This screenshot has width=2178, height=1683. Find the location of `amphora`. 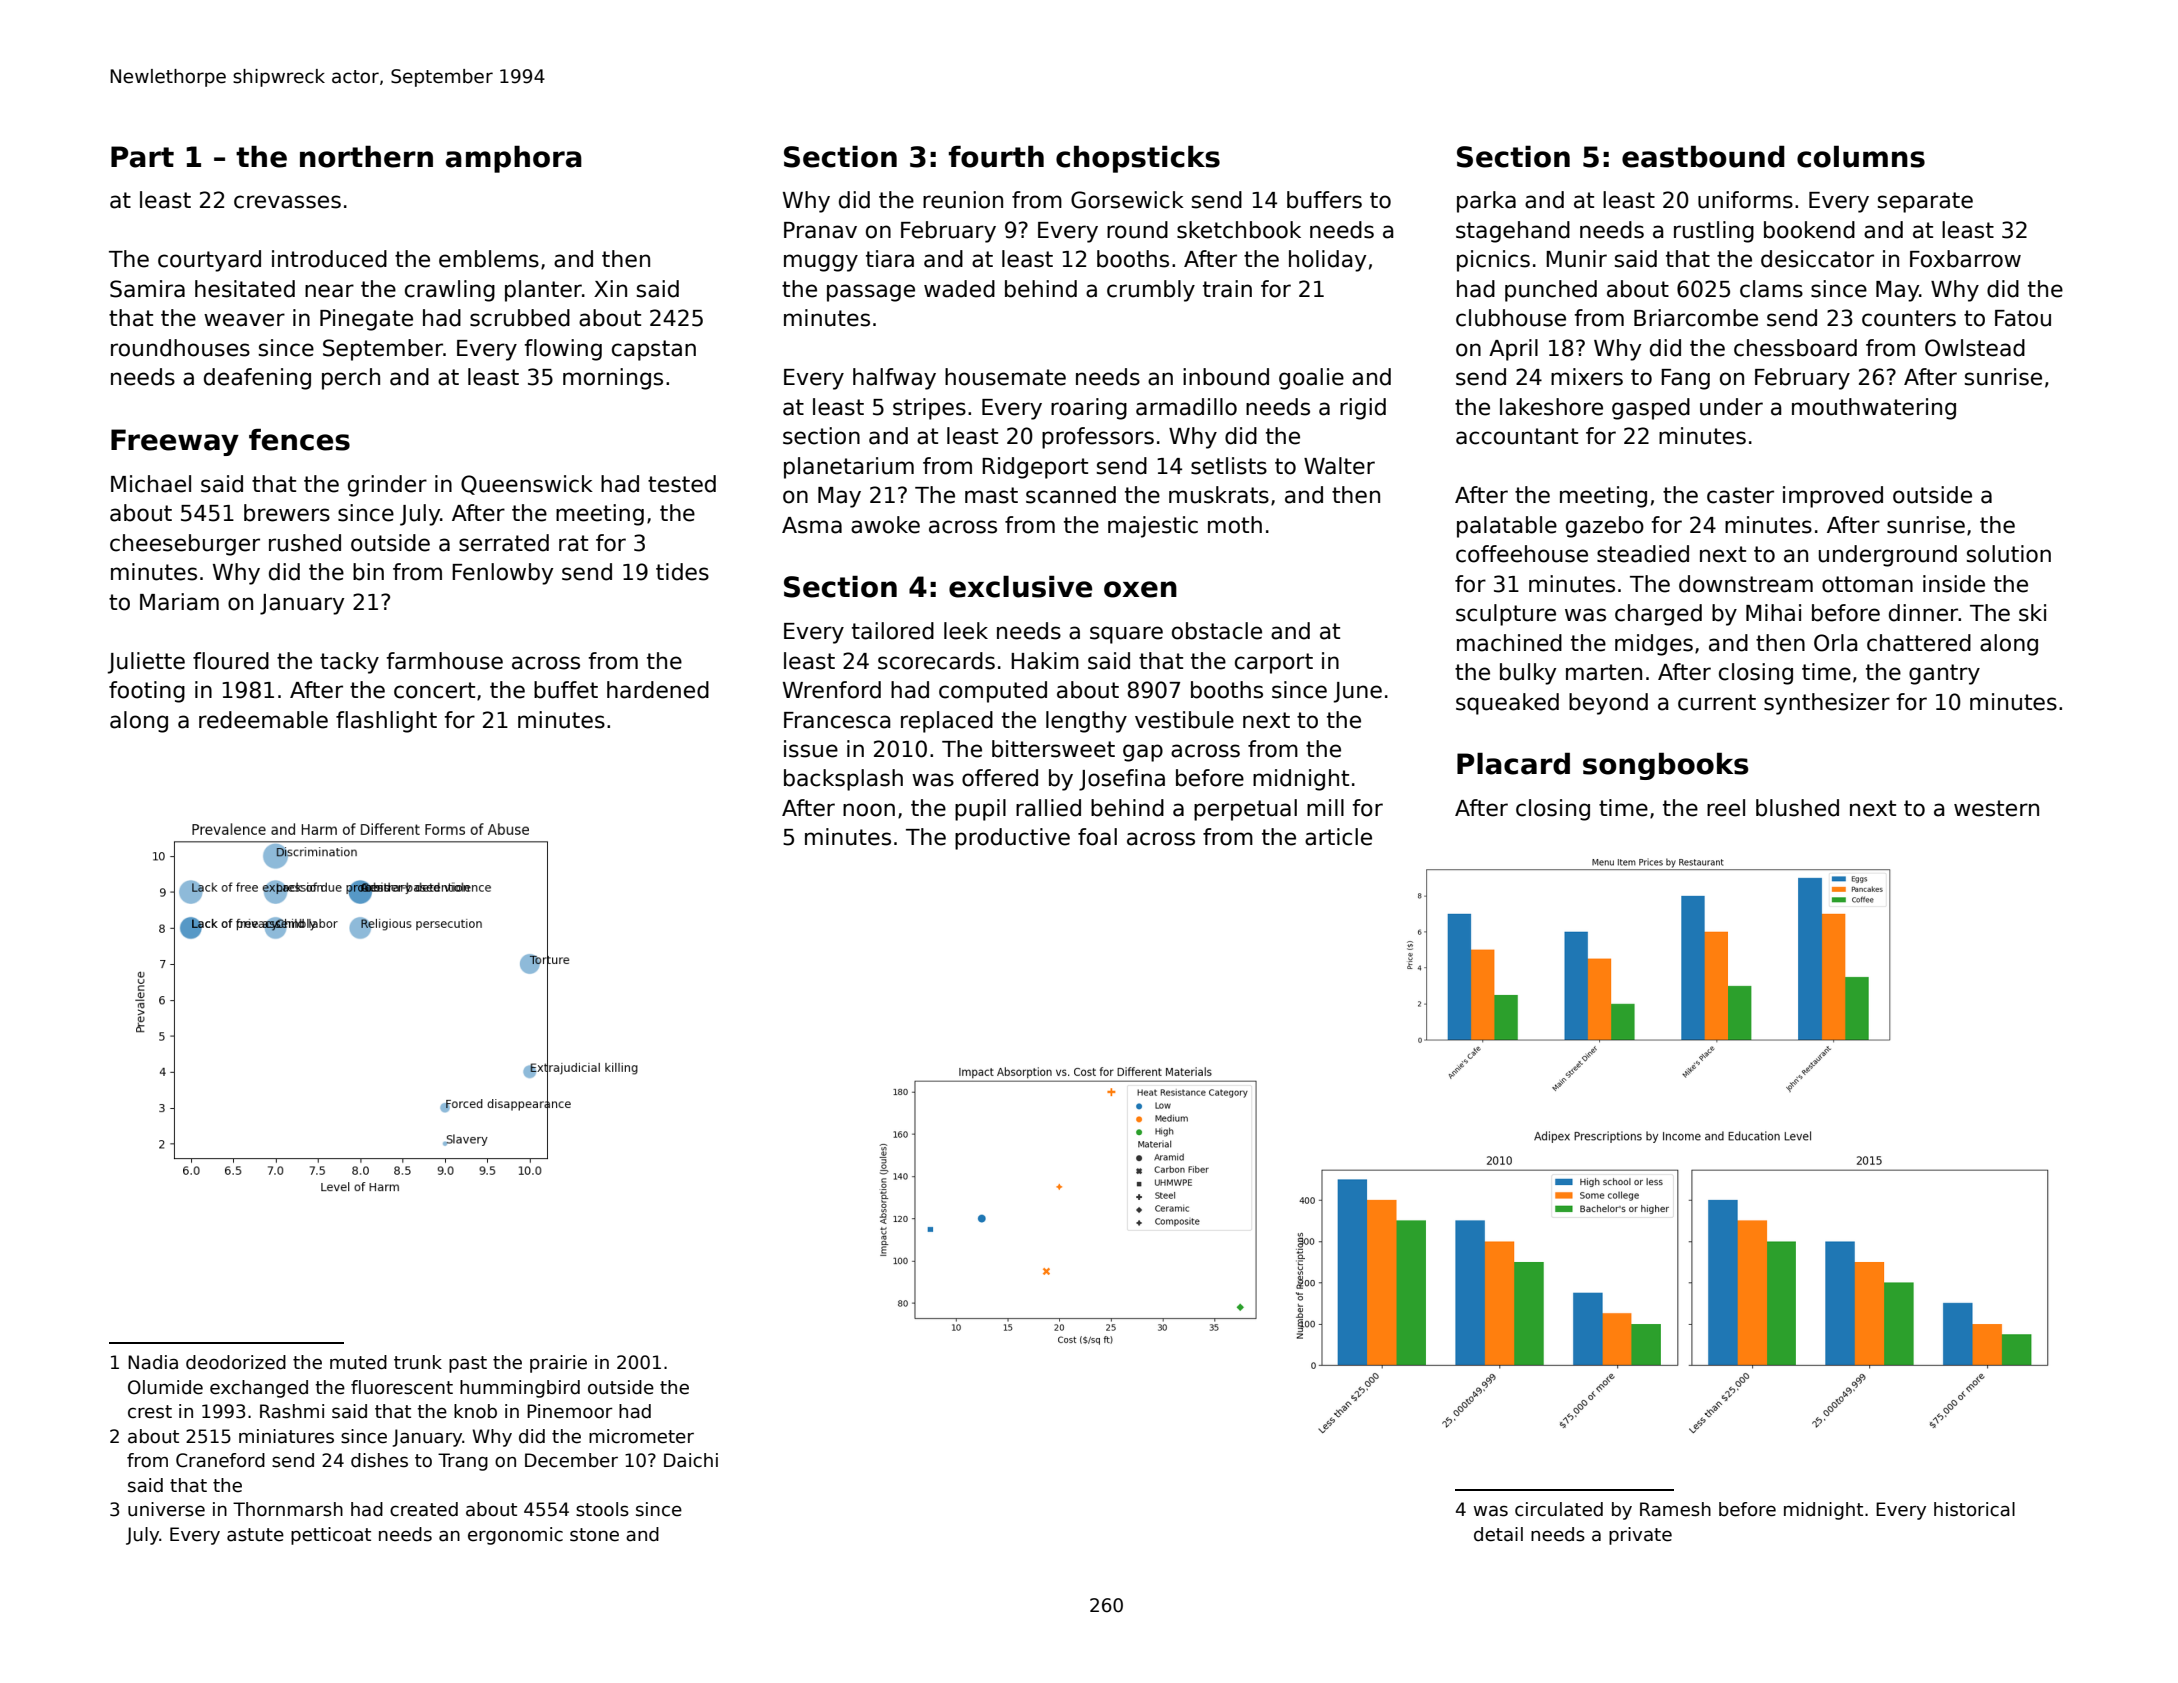

amphora is located at coordinates (514, 159).
